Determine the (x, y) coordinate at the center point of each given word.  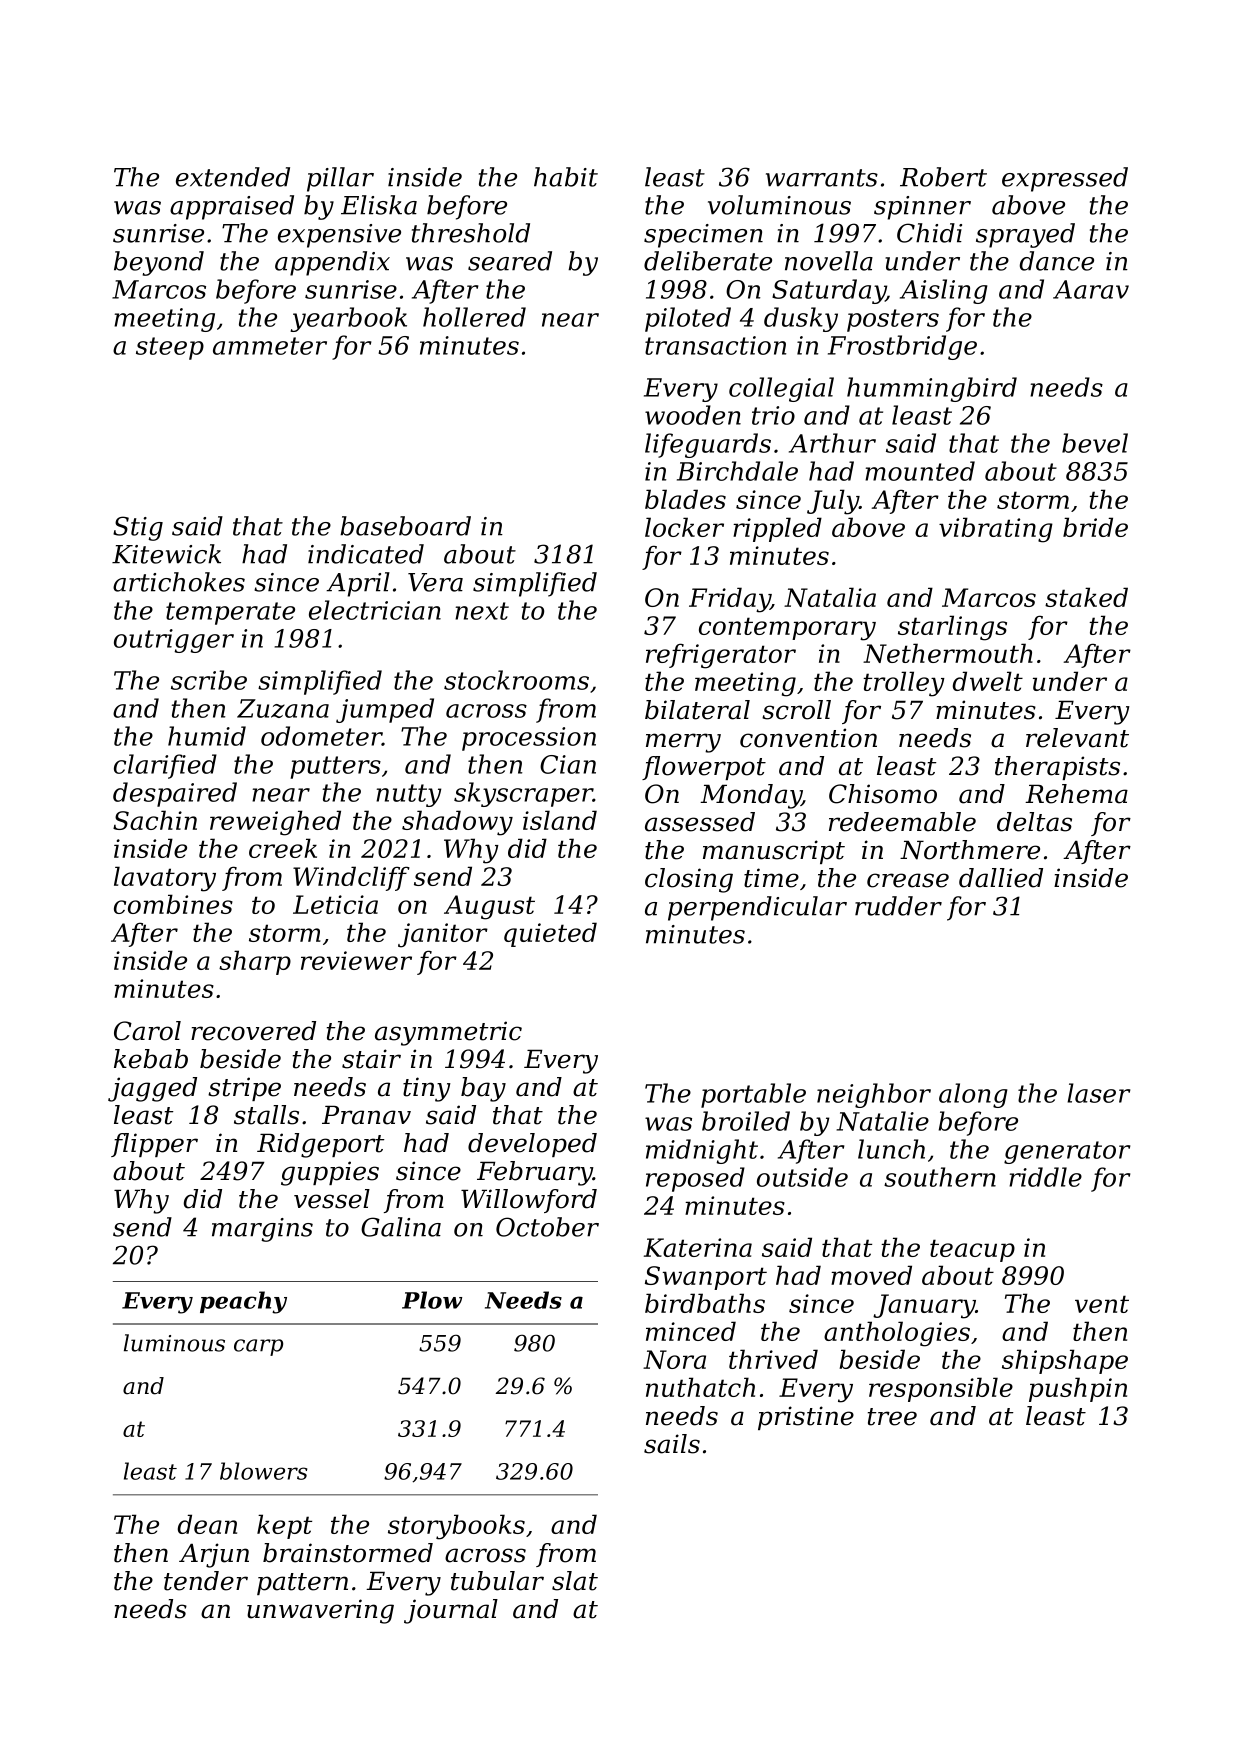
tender (206, 1581)
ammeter (270, 346)
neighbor (874, 1095)
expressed (1065, 179)
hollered (474, 317)
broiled (746, 1121)
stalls (266, 1115)
